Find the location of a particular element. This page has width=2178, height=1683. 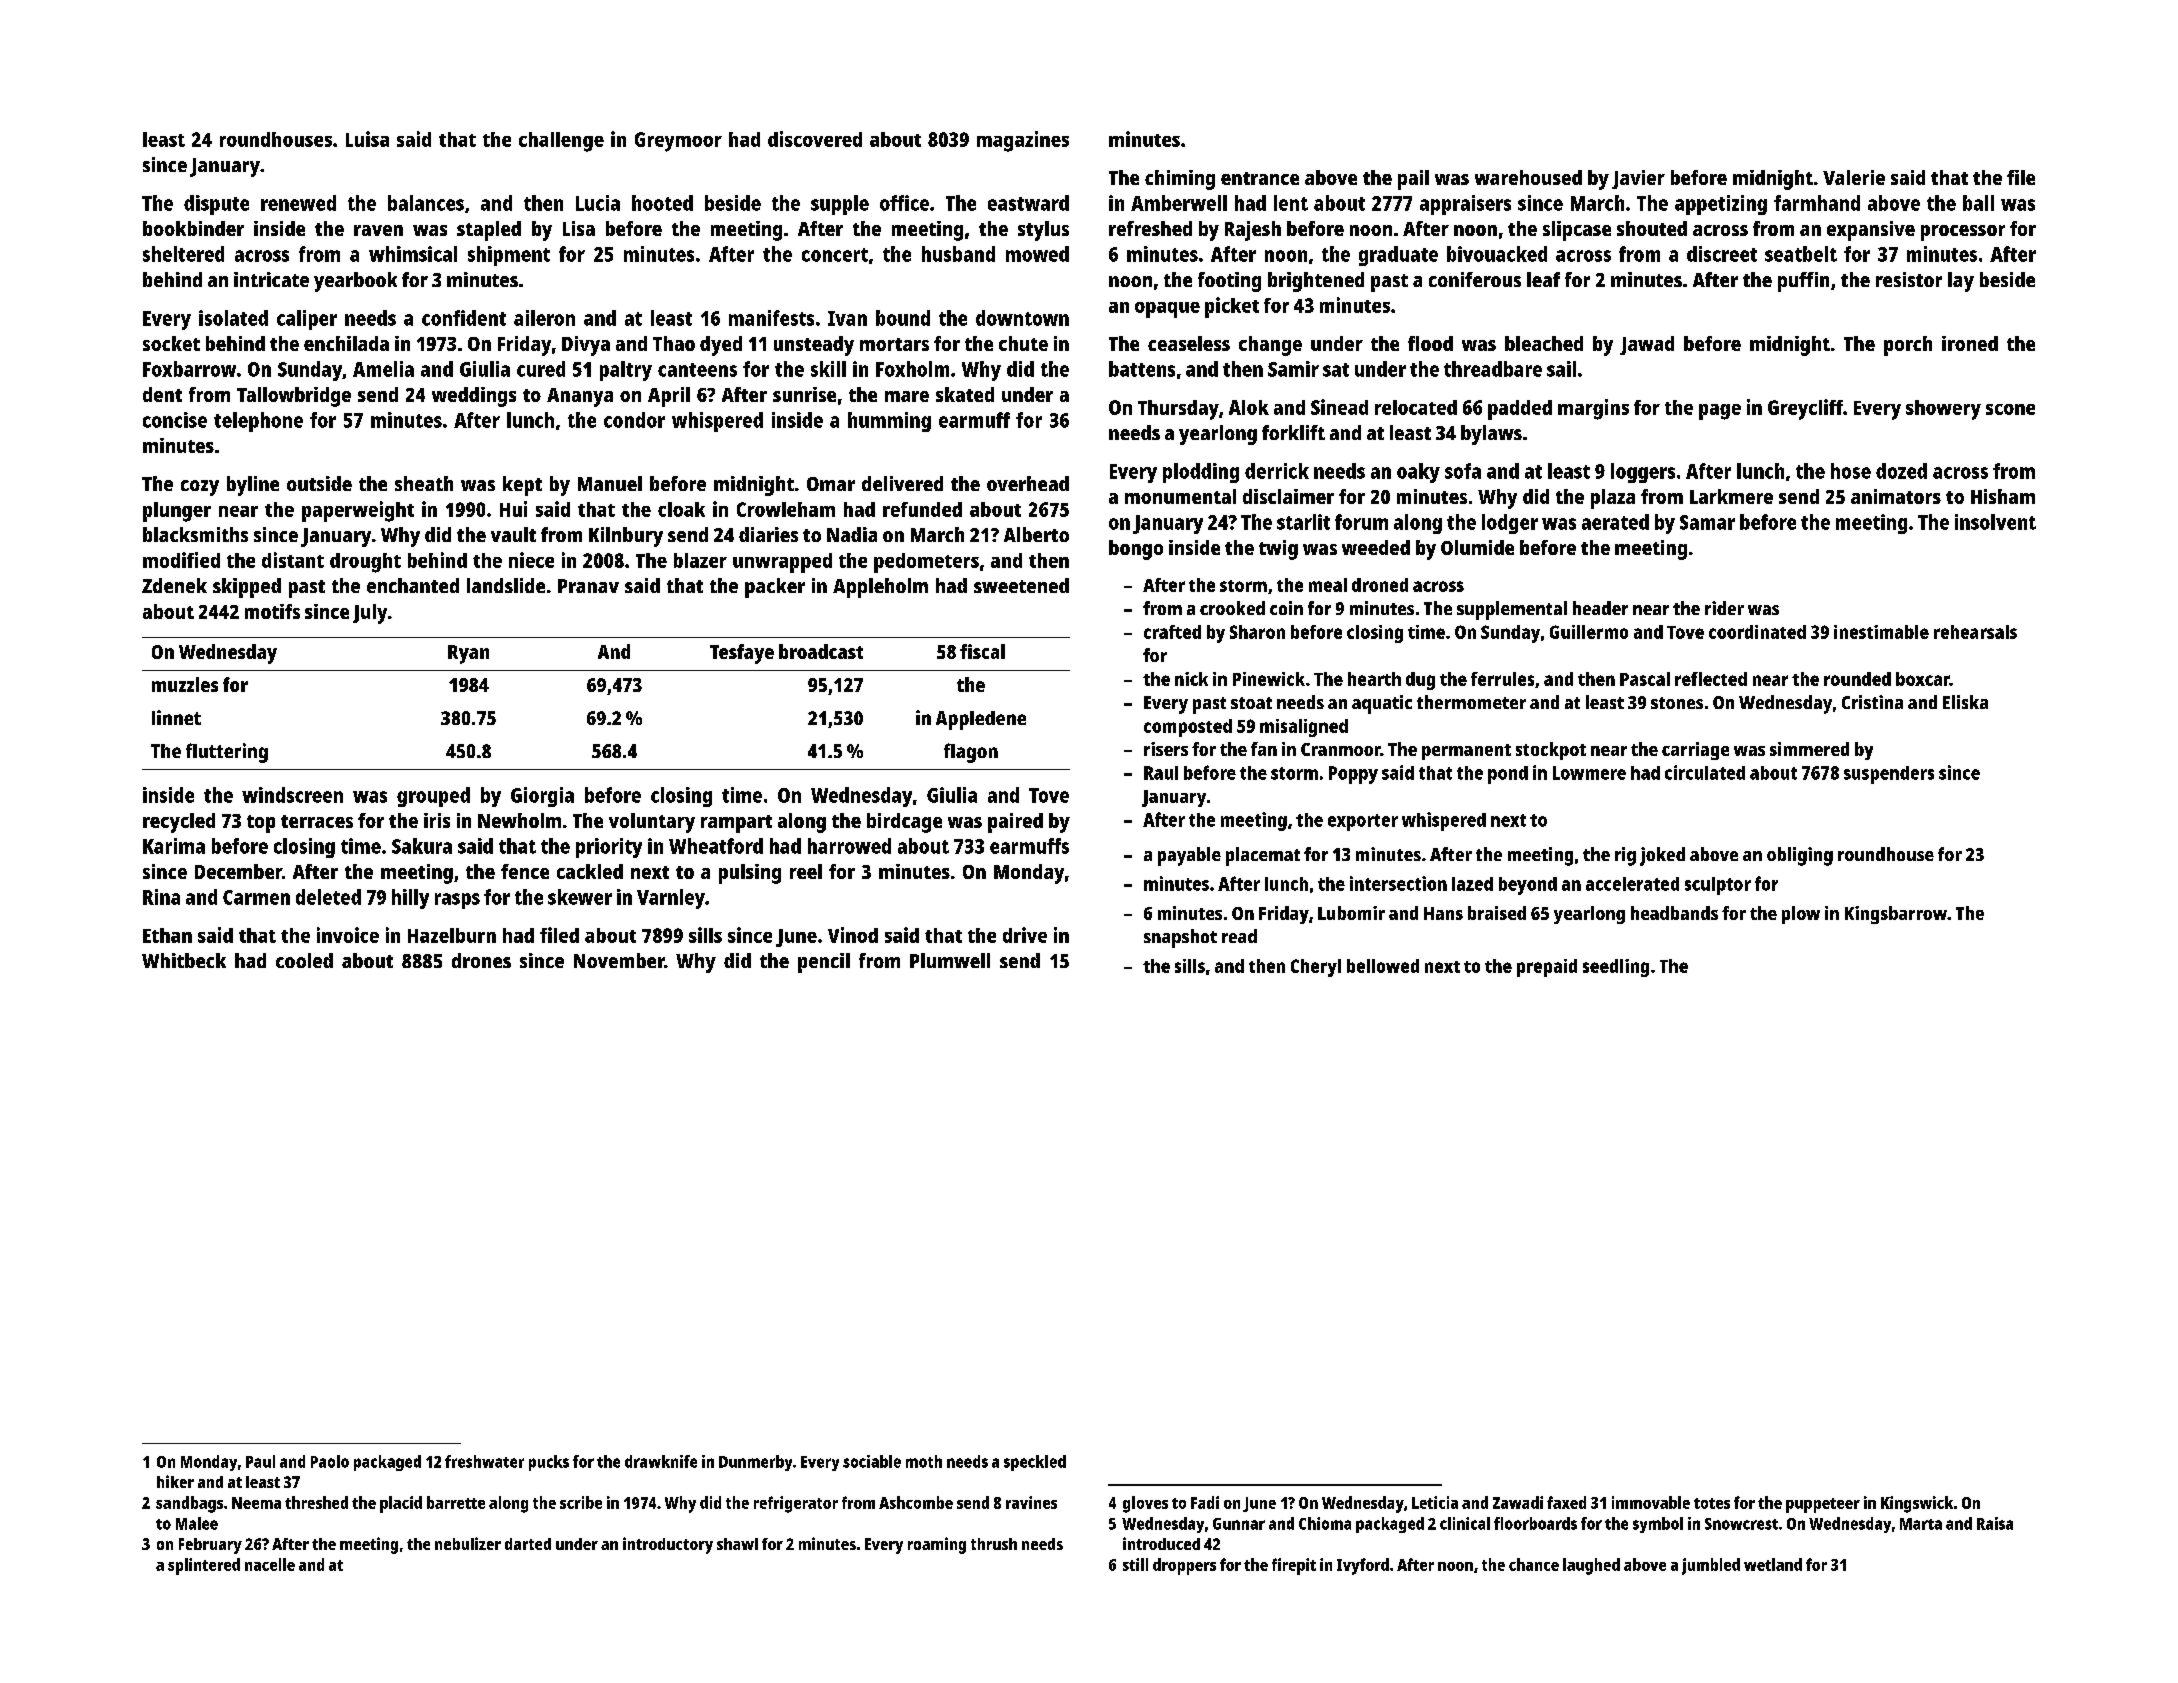

Whitbeck is located at coordinates (184, 960).
